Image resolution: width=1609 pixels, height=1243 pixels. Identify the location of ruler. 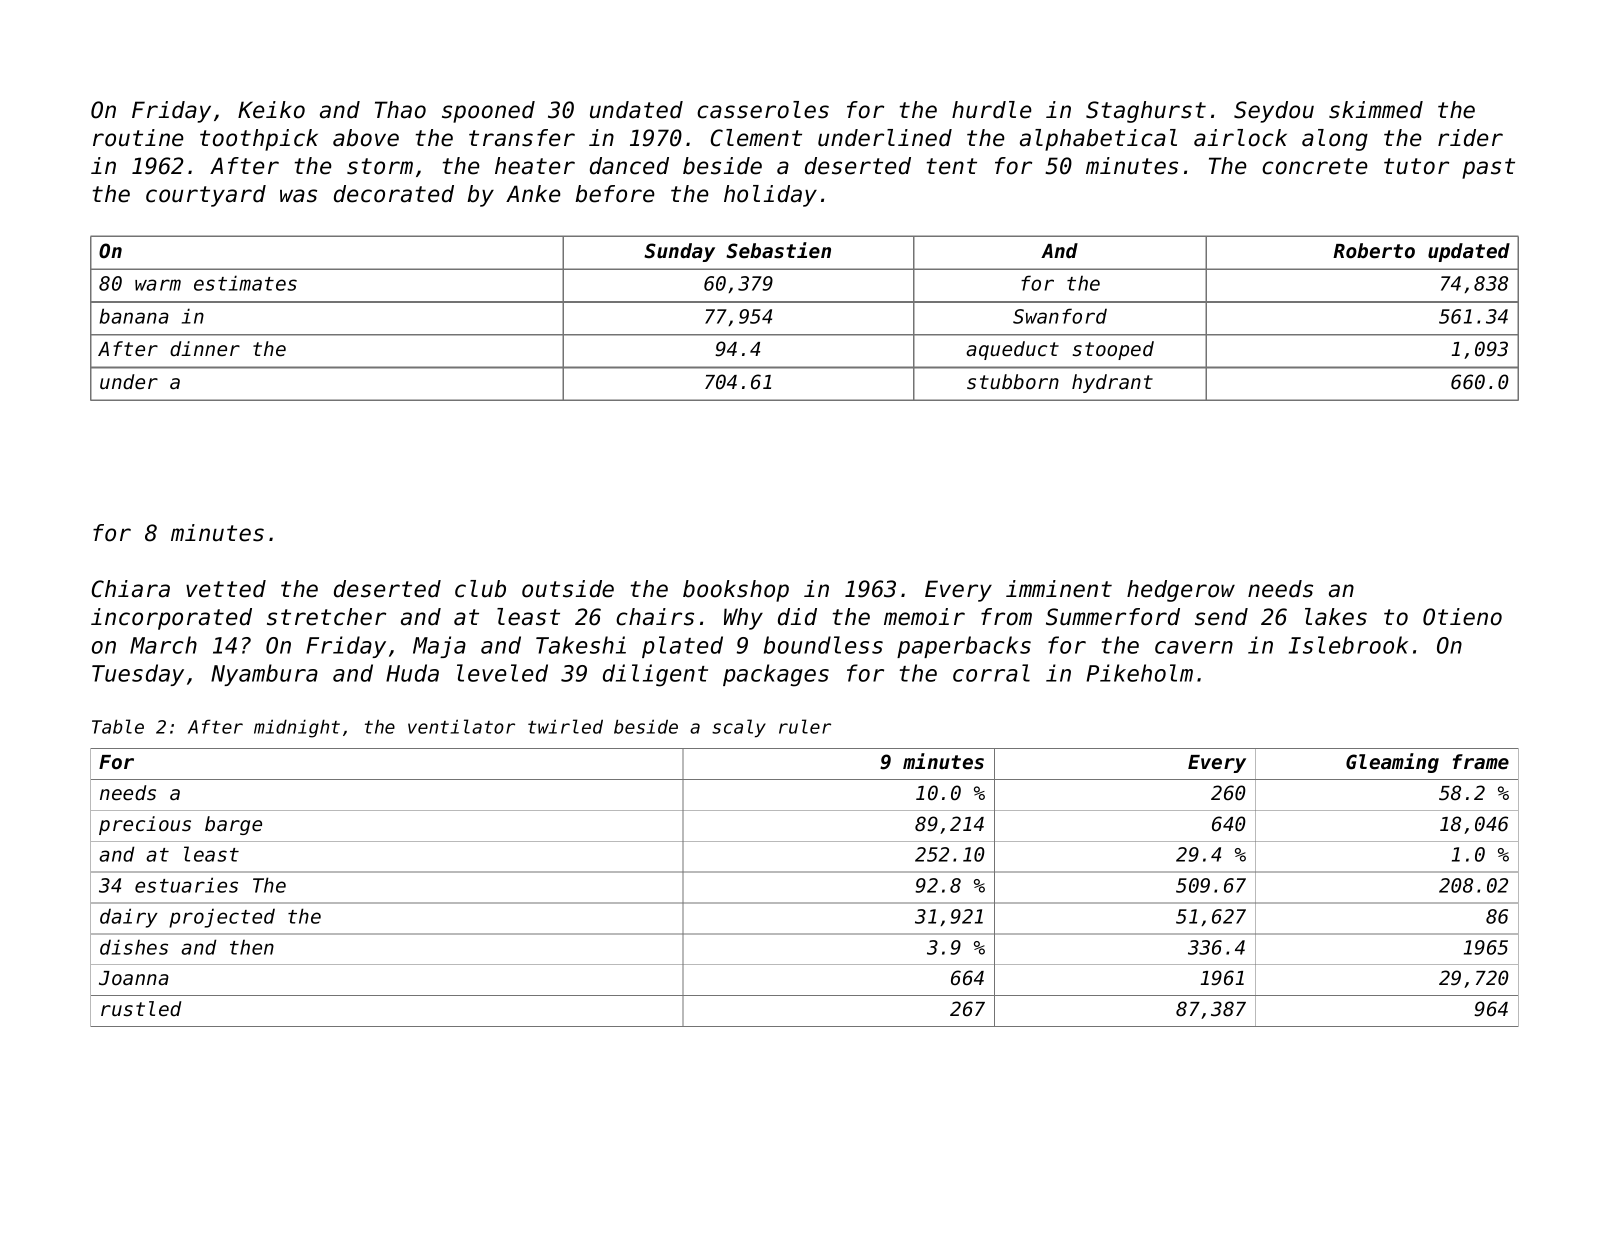
(805, 726).
